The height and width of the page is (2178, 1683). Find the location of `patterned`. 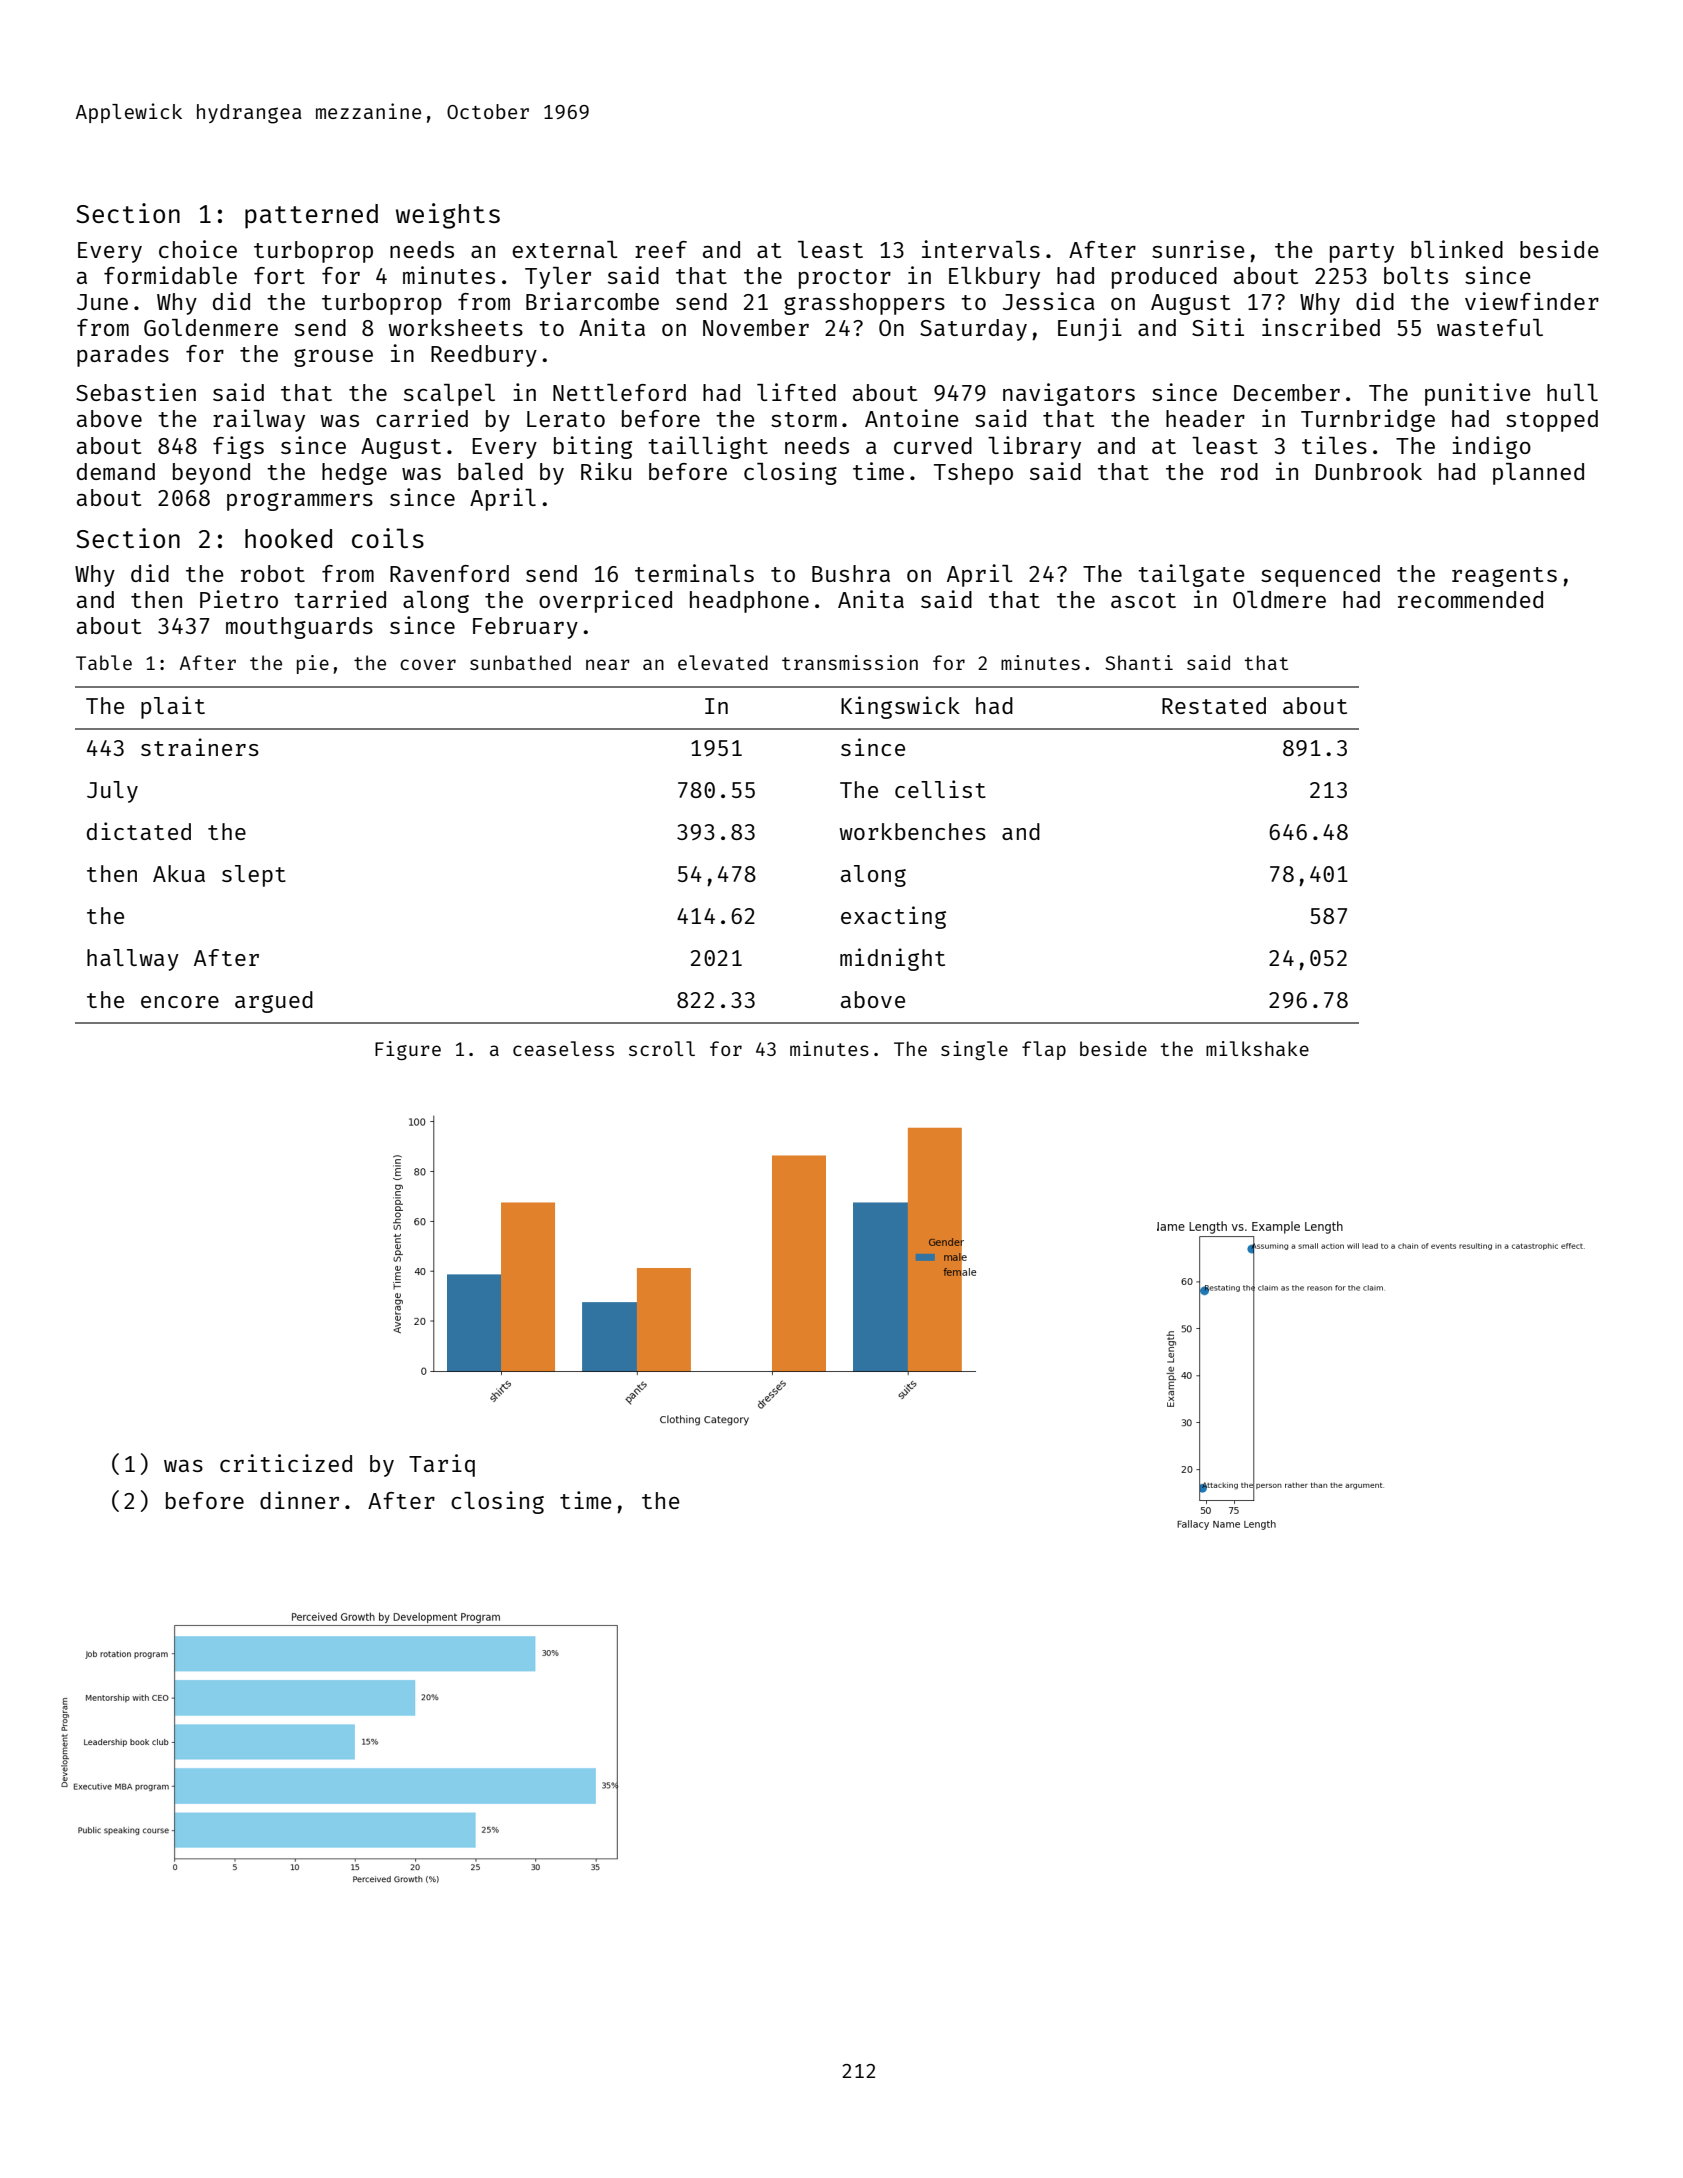

patterned is located at coordinates (311, 216).
